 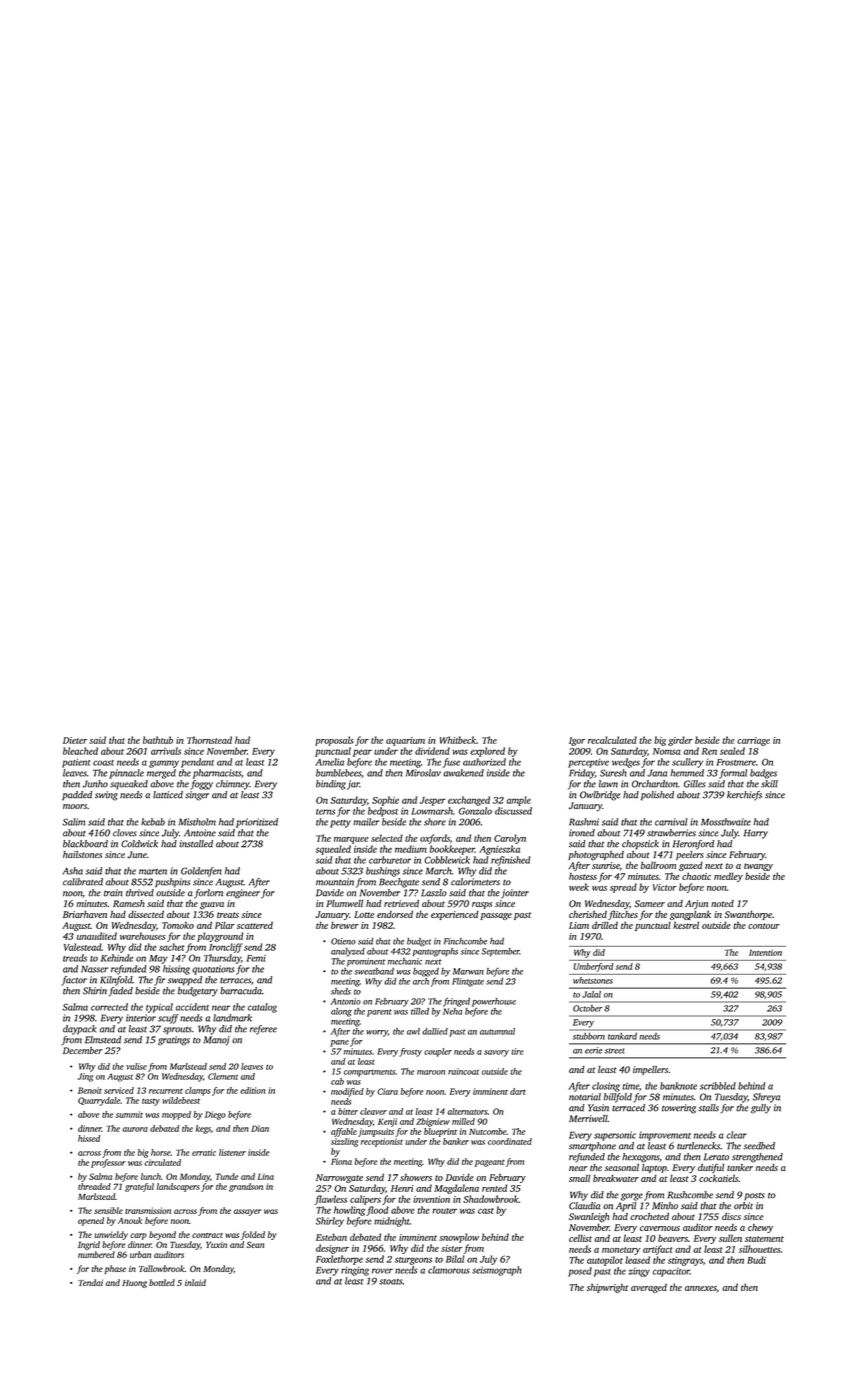 What do you see at coordinates (649, 1288) in the page?
I see `averaged` at bounding box center [649, 1288].
